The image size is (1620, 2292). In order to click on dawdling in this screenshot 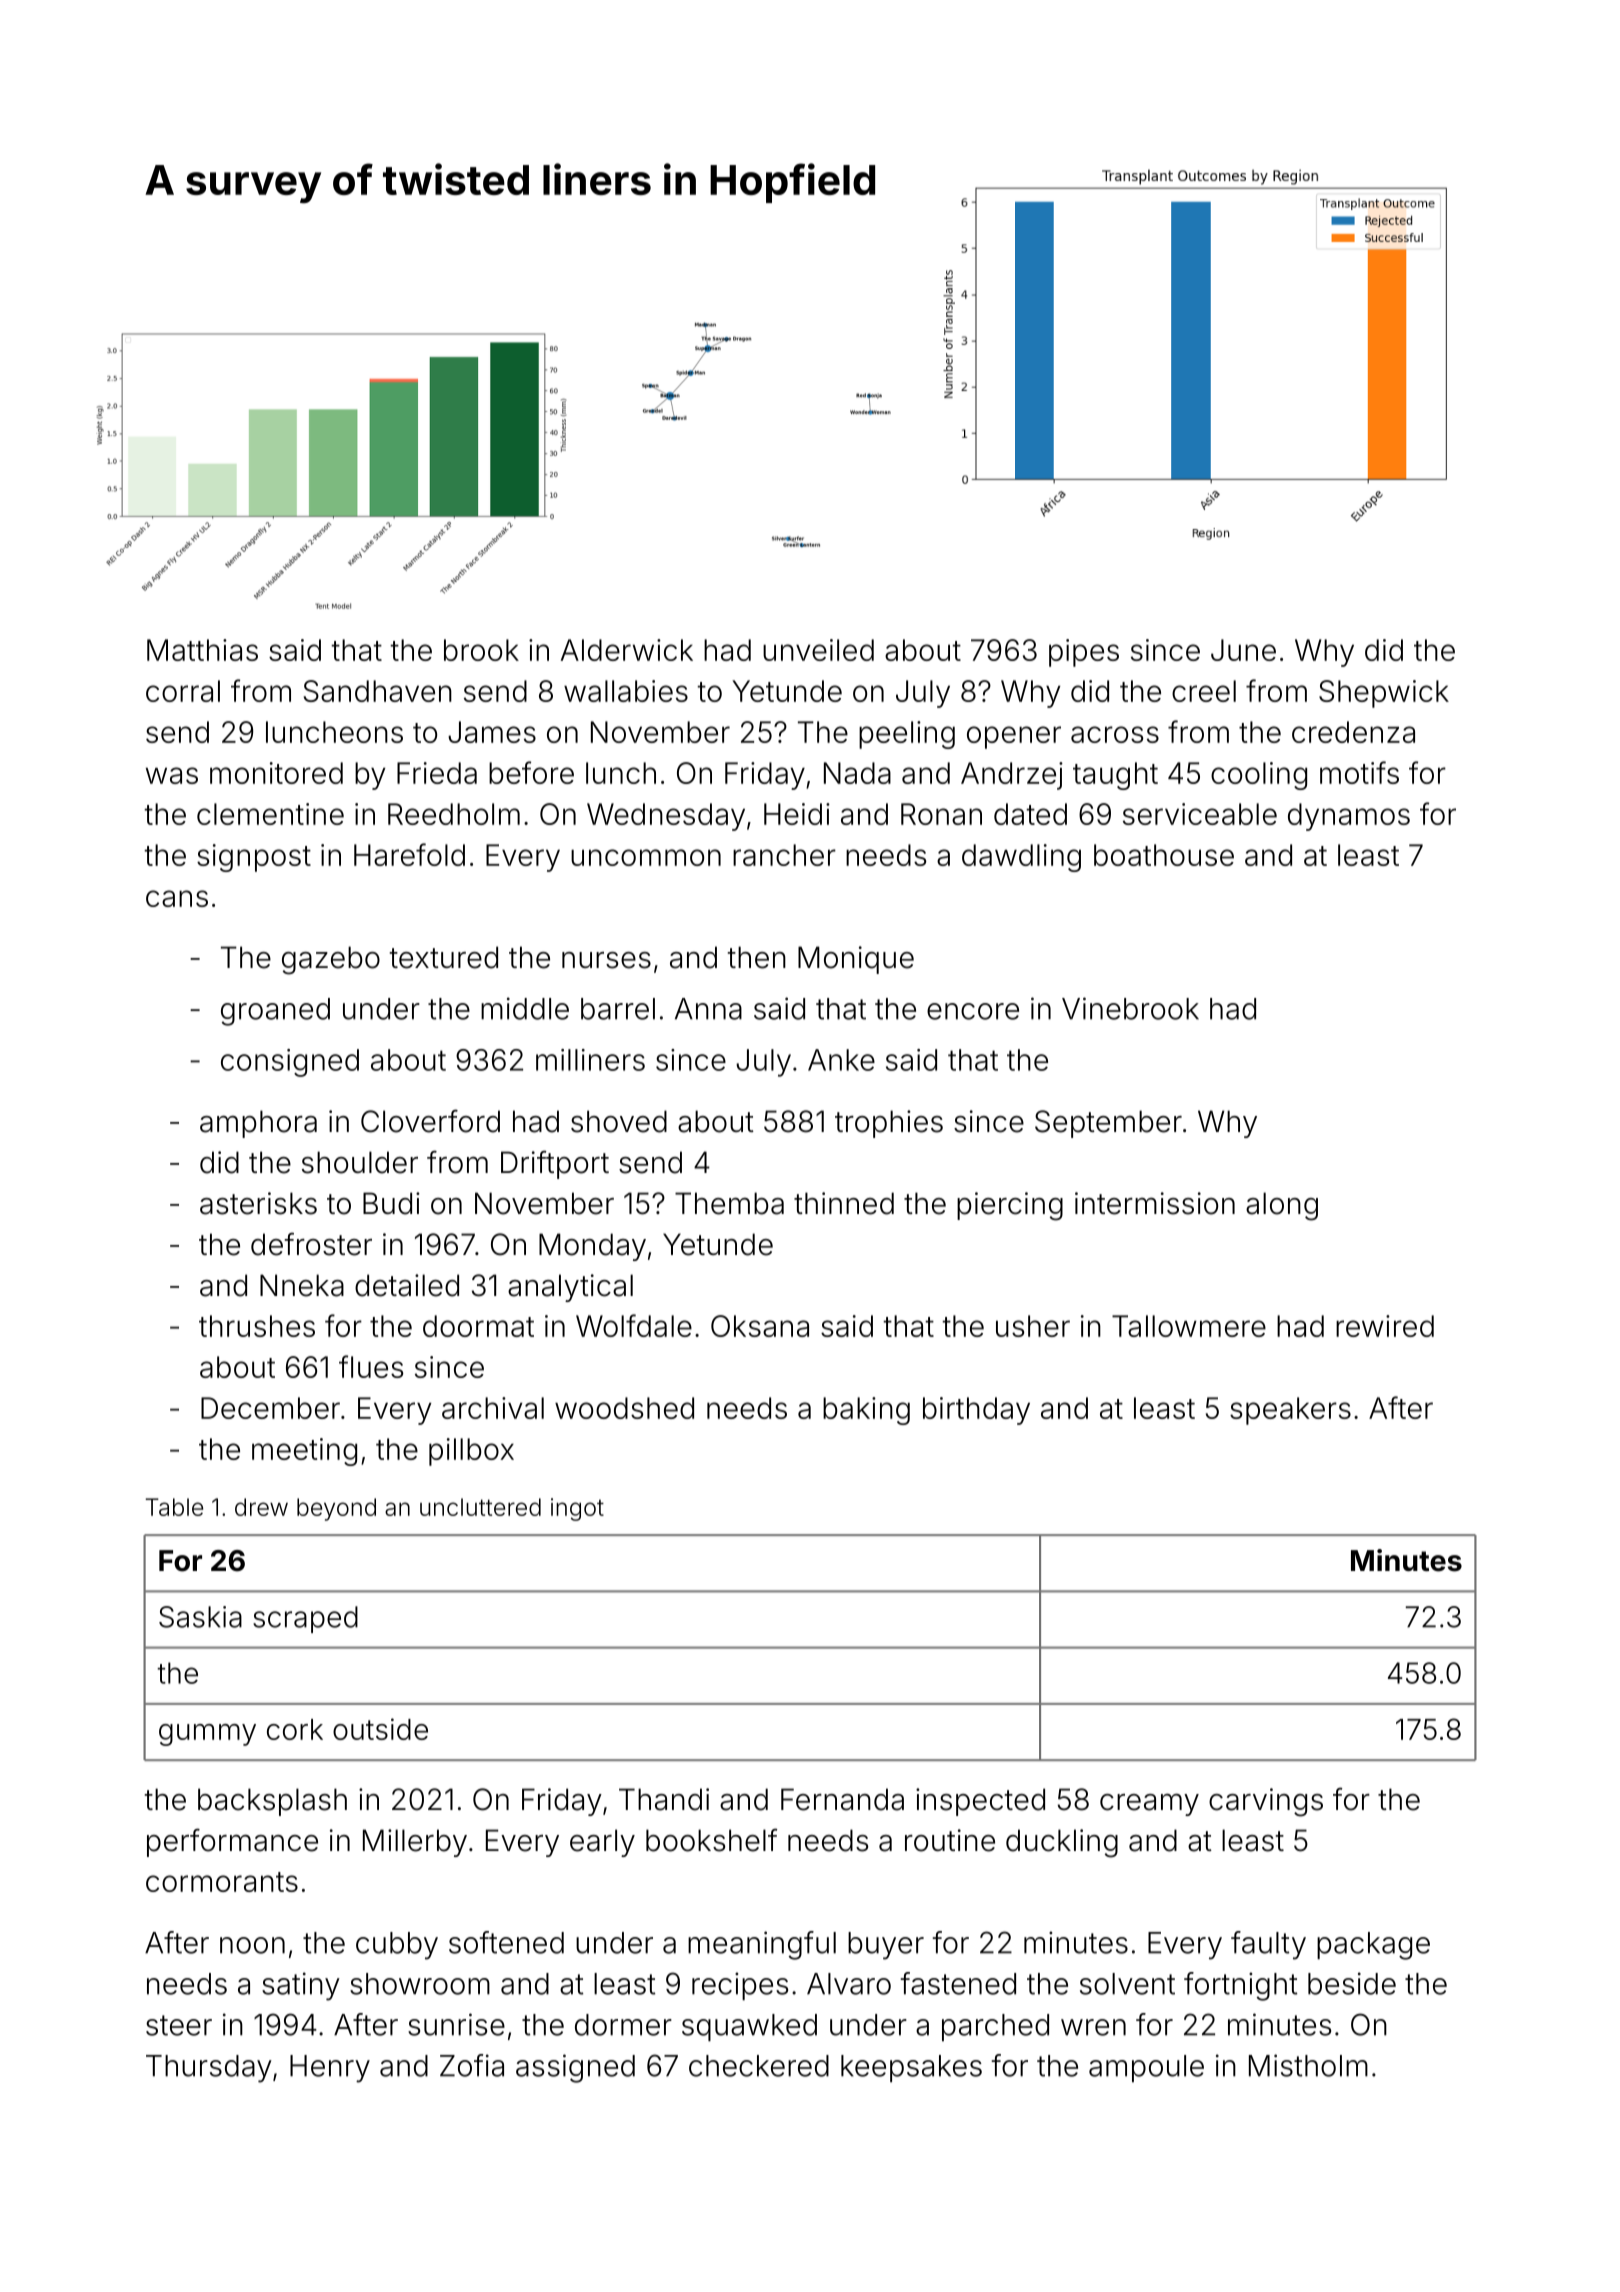, I will do `click(1021, 858)`.
